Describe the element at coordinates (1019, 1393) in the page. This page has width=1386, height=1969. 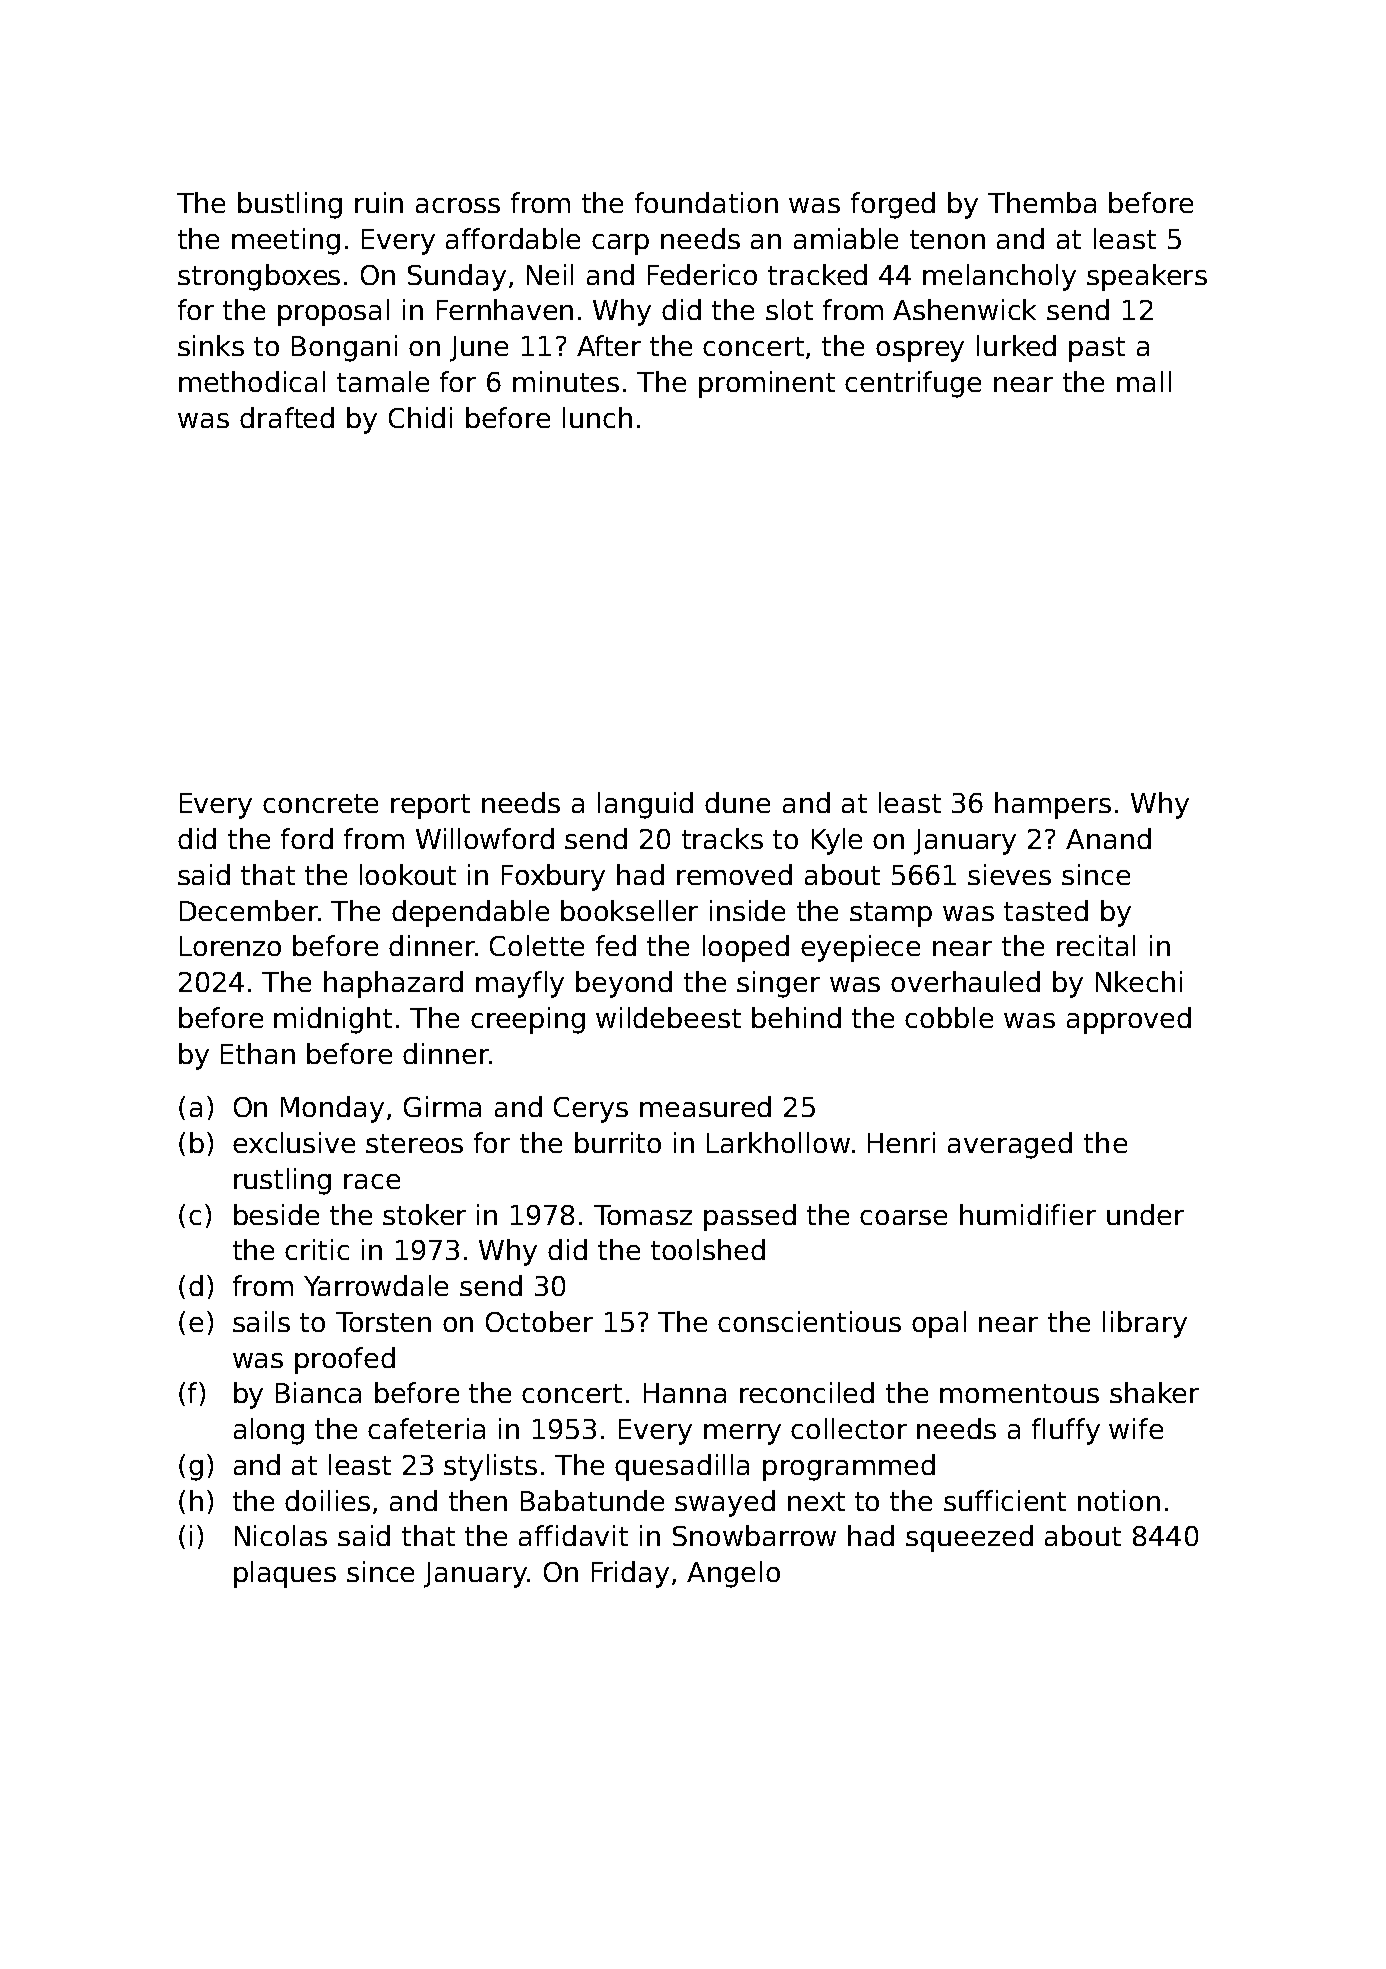
I see `momentous` at that location.
